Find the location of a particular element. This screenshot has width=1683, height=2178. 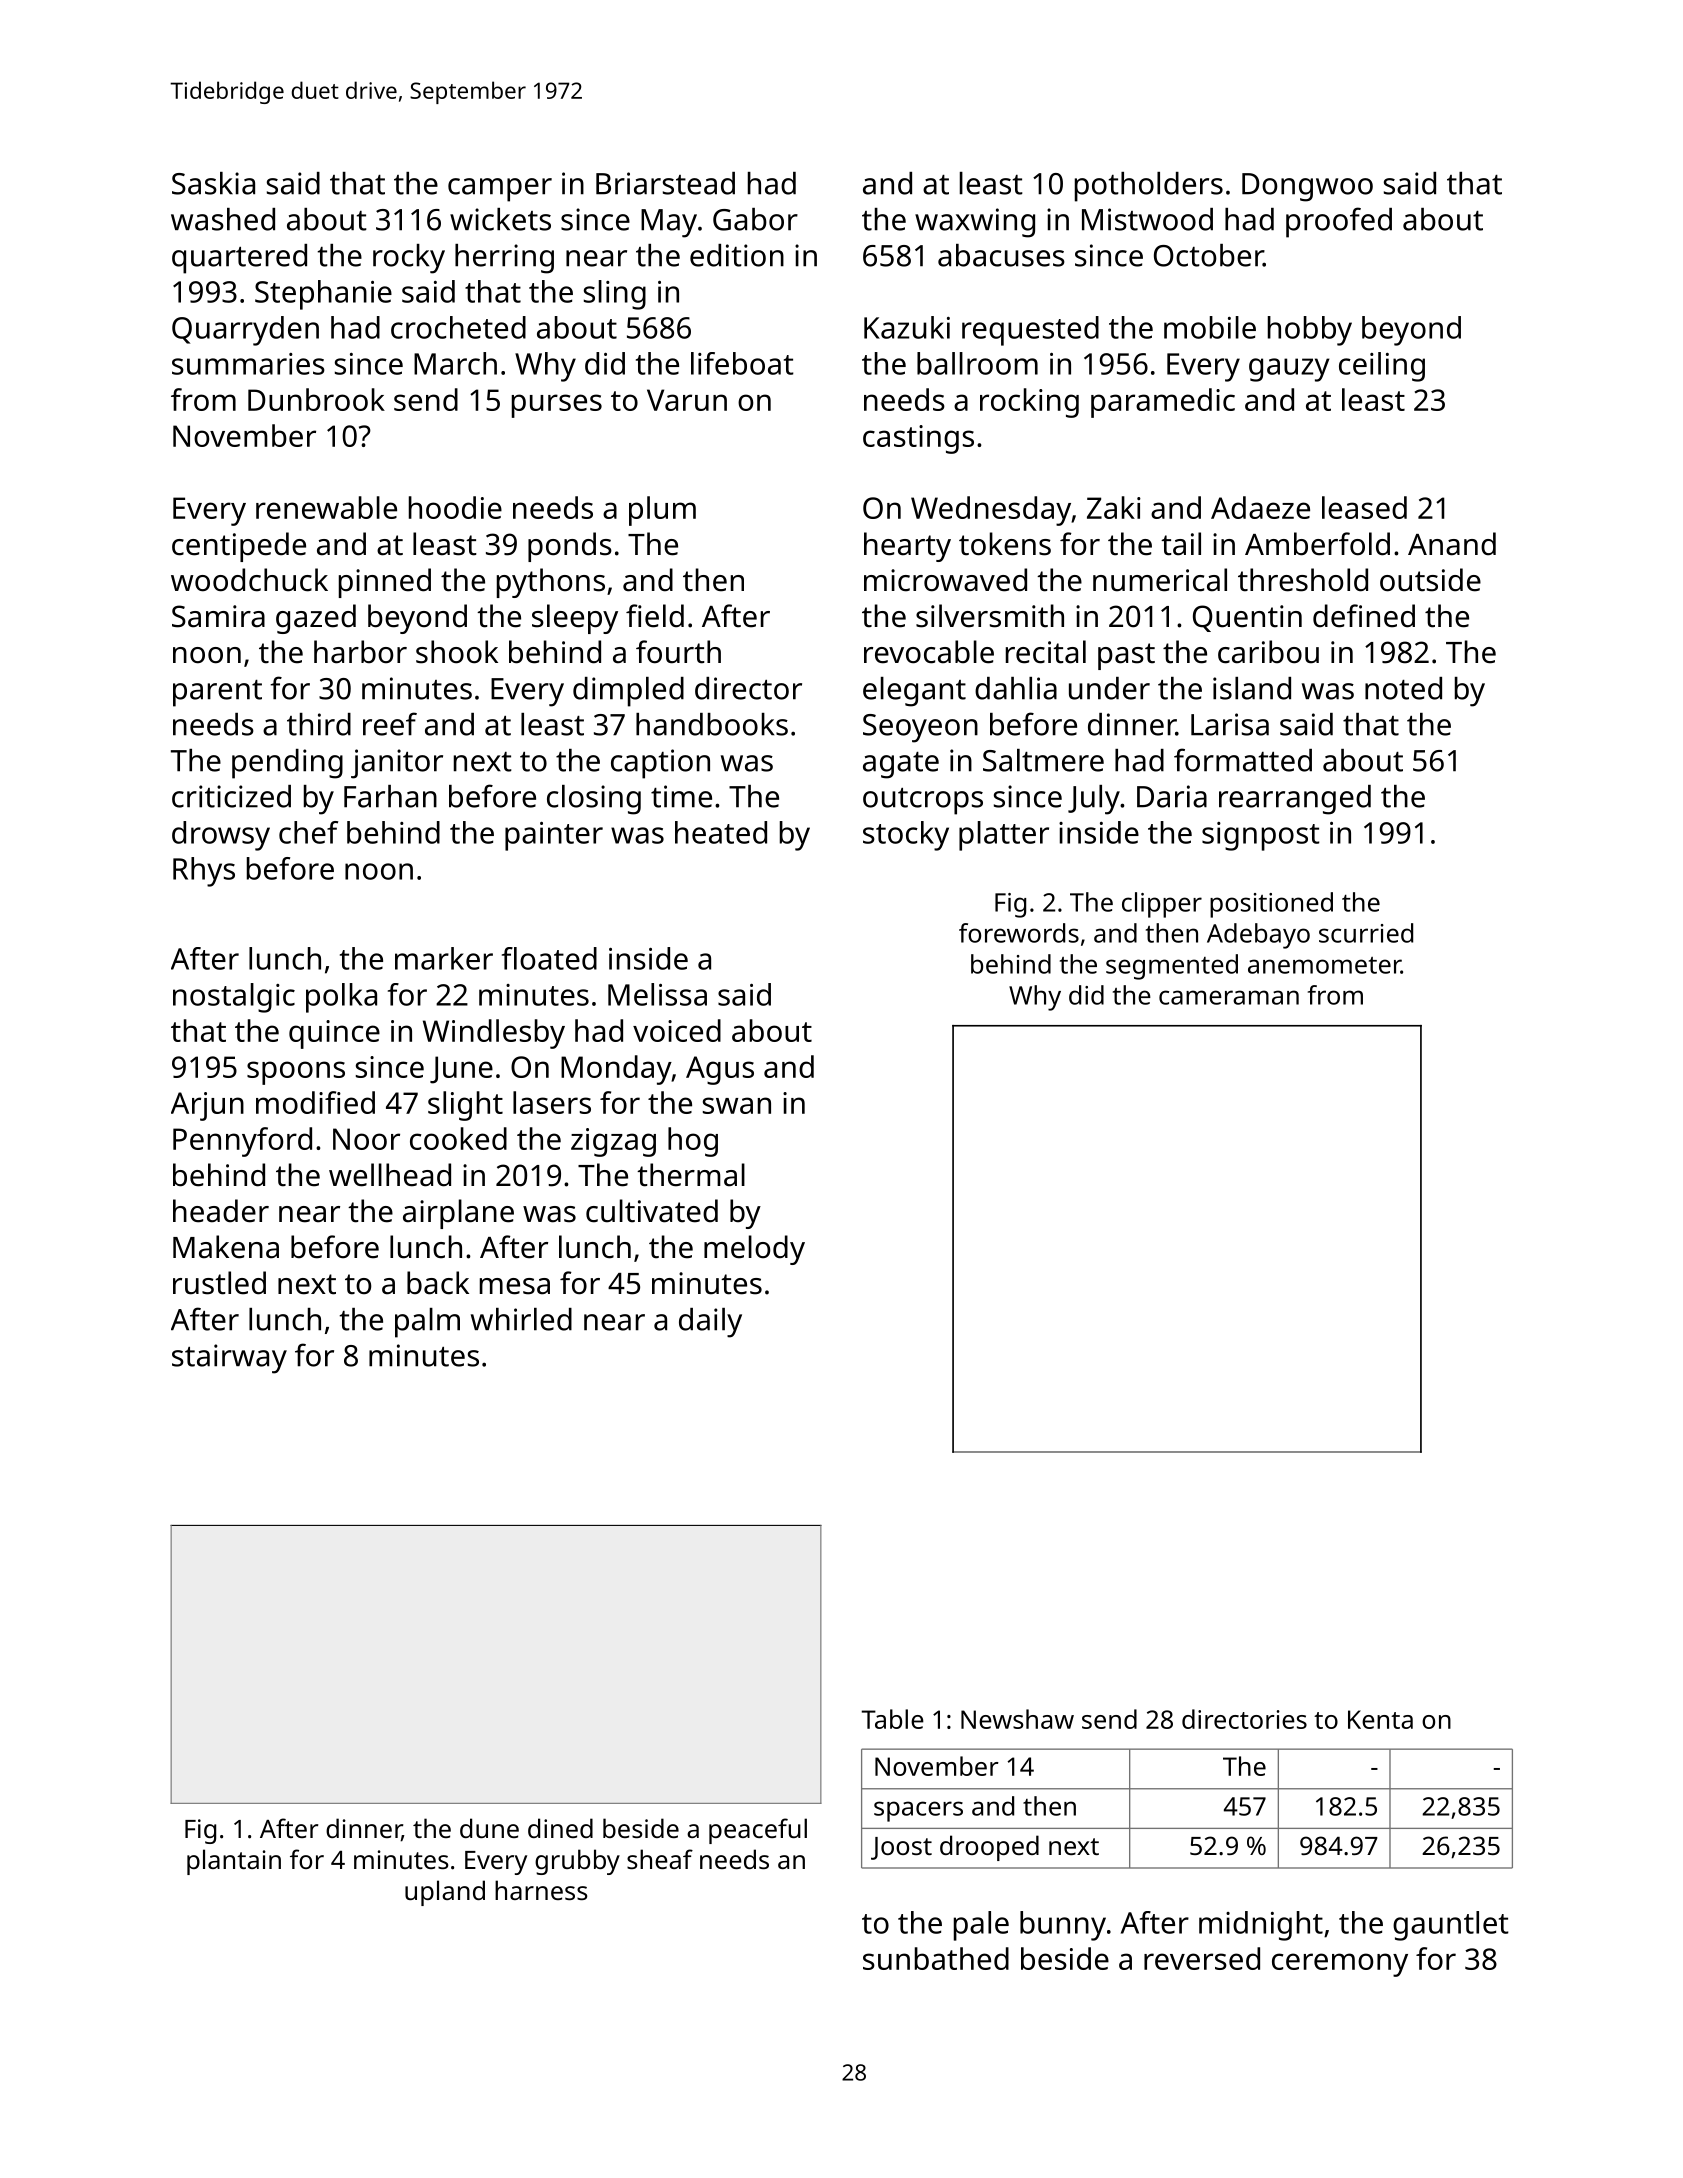

palm is located at coordinates (427, 1323).
